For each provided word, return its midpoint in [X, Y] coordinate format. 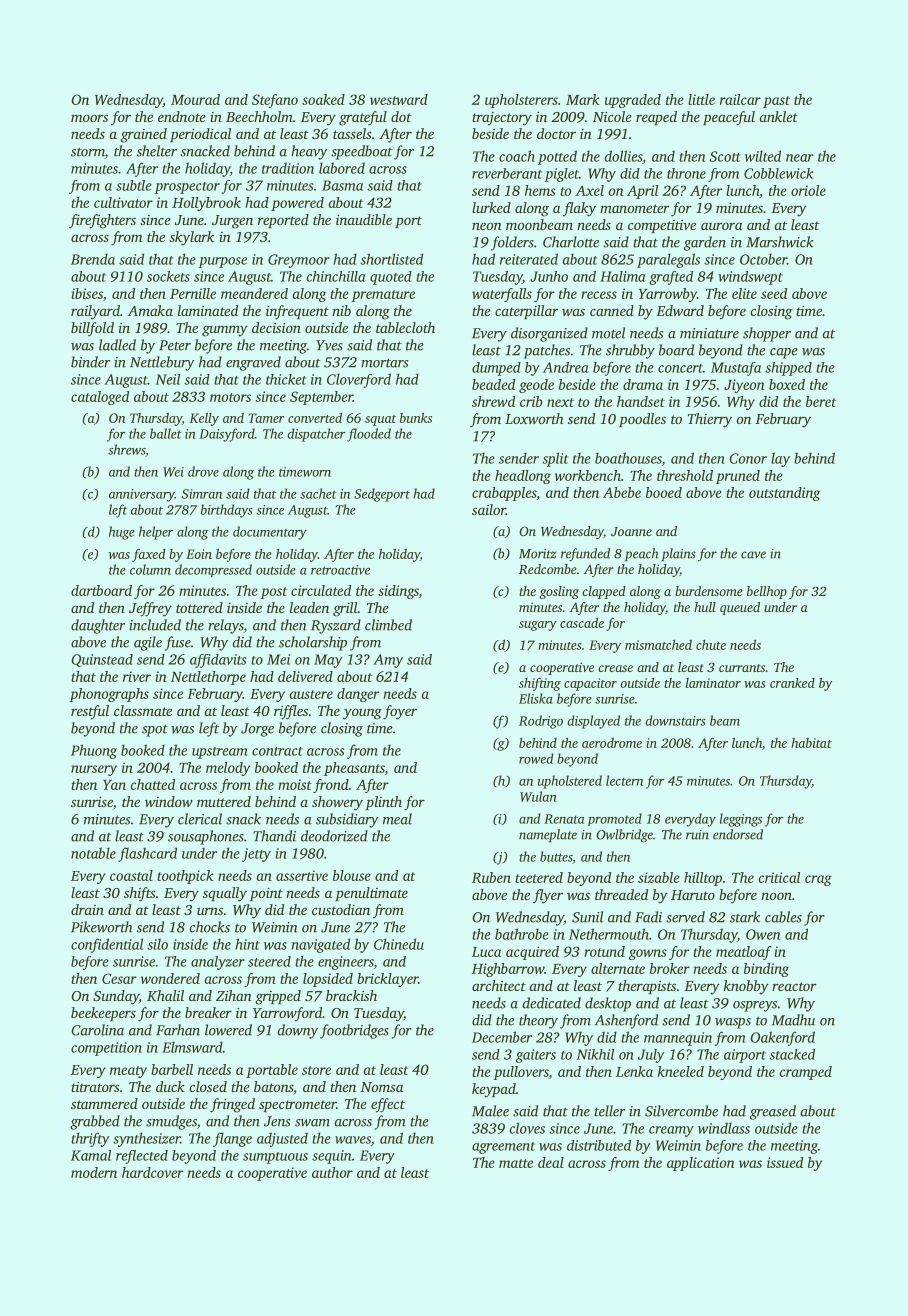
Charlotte [571, 242]
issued [785, 1162]
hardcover [152, 1172]
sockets [168, 276]
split [555, 459]
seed [774, 293]
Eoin [199, 554]
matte [516, 1163]
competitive [662, 226]
